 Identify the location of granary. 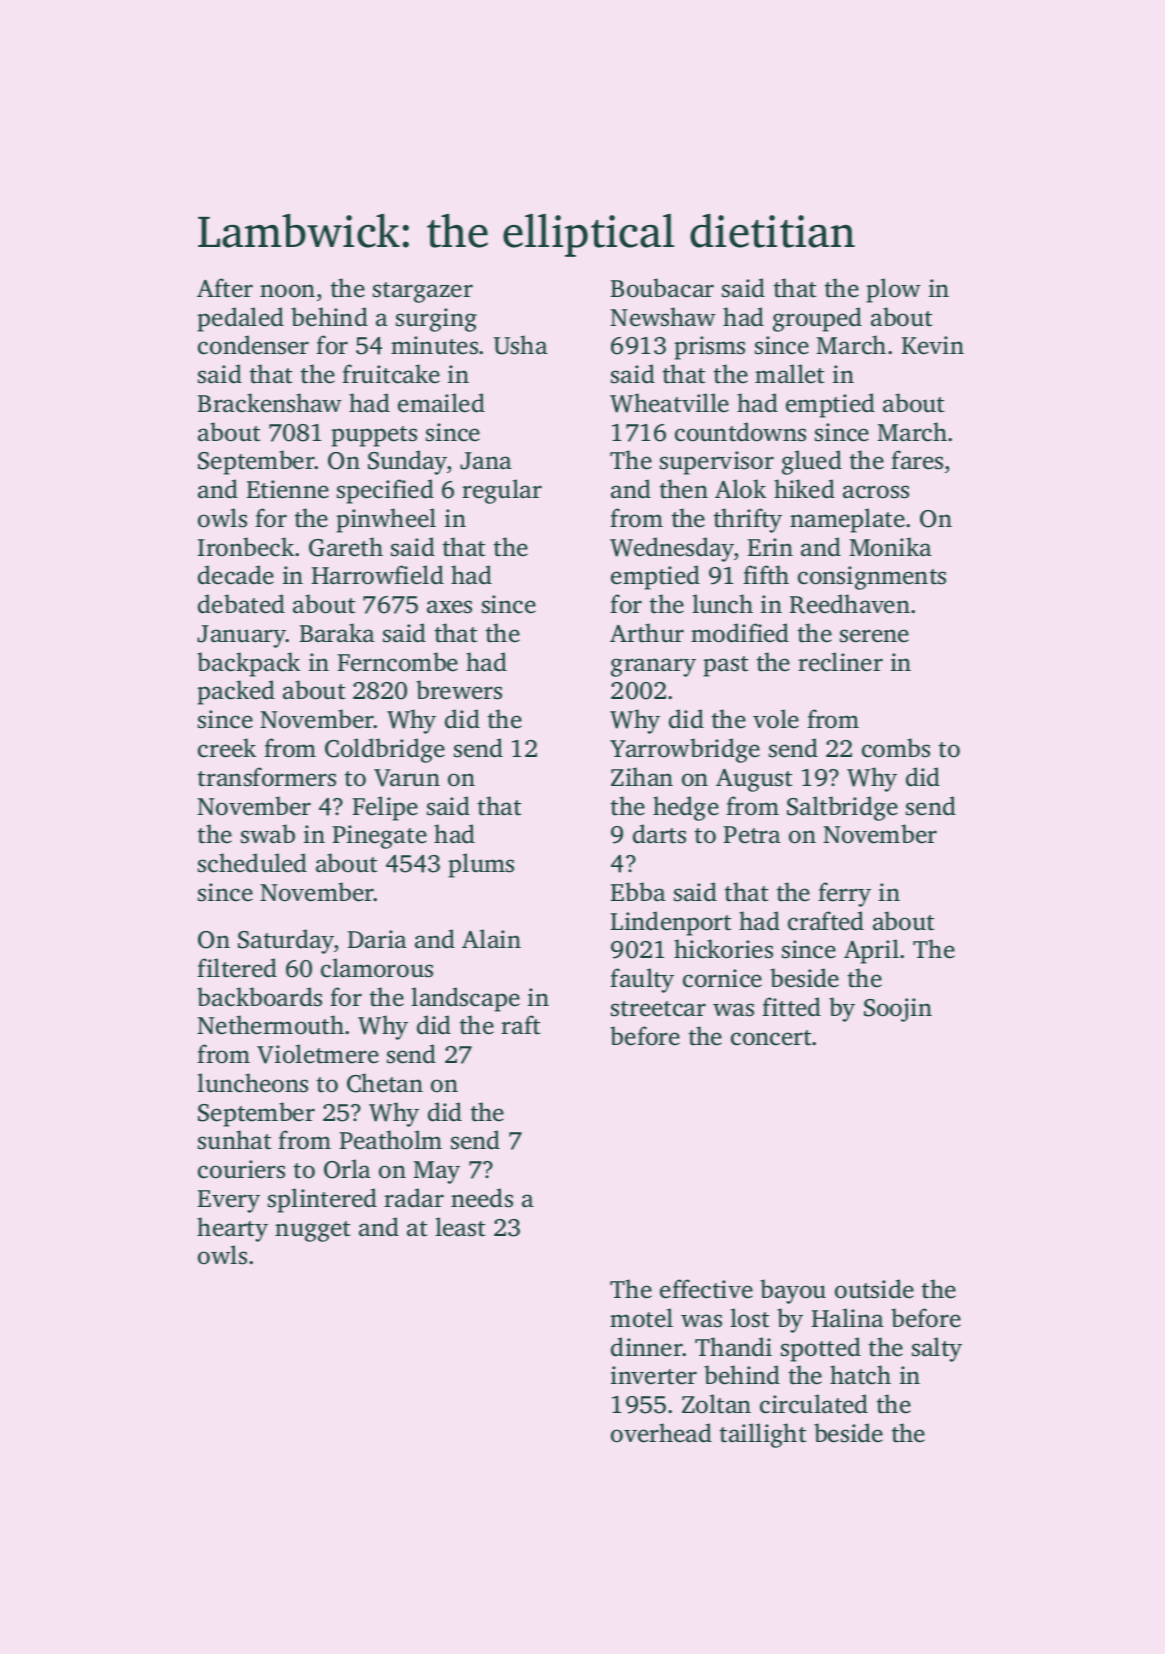
(653, 667).
